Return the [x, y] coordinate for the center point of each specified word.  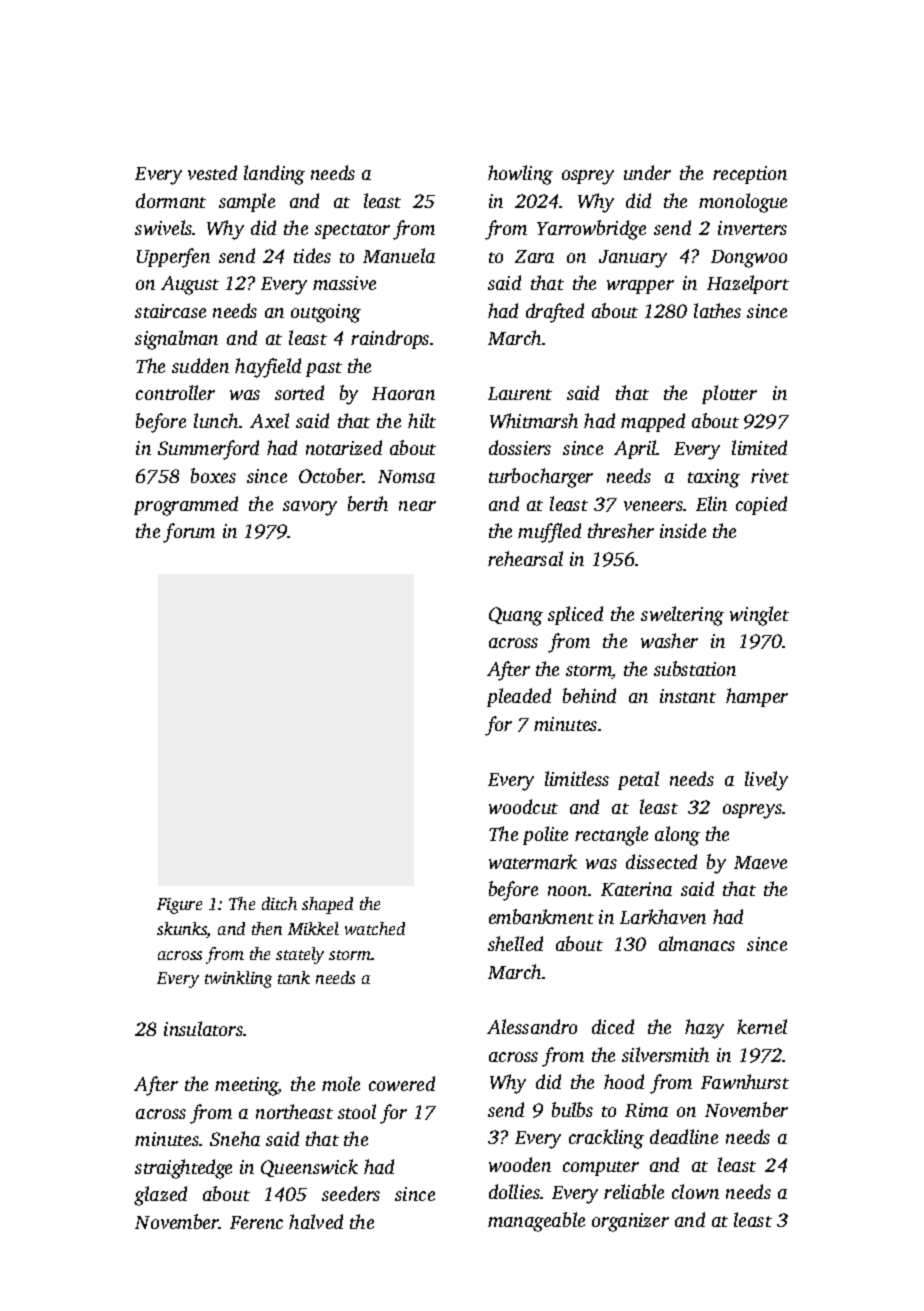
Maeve [760, 862]
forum [189, 533]
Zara [534, 256]
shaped [327, 905]
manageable [536, 1222]
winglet [759, 616]
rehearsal [525, 558]
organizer [630, 1222]
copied [761, 505]
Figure [179, 906]
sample [247, 202]
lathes [717, 310]
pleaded [519, 697]
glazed [160, 1196]
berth [368, 503]
